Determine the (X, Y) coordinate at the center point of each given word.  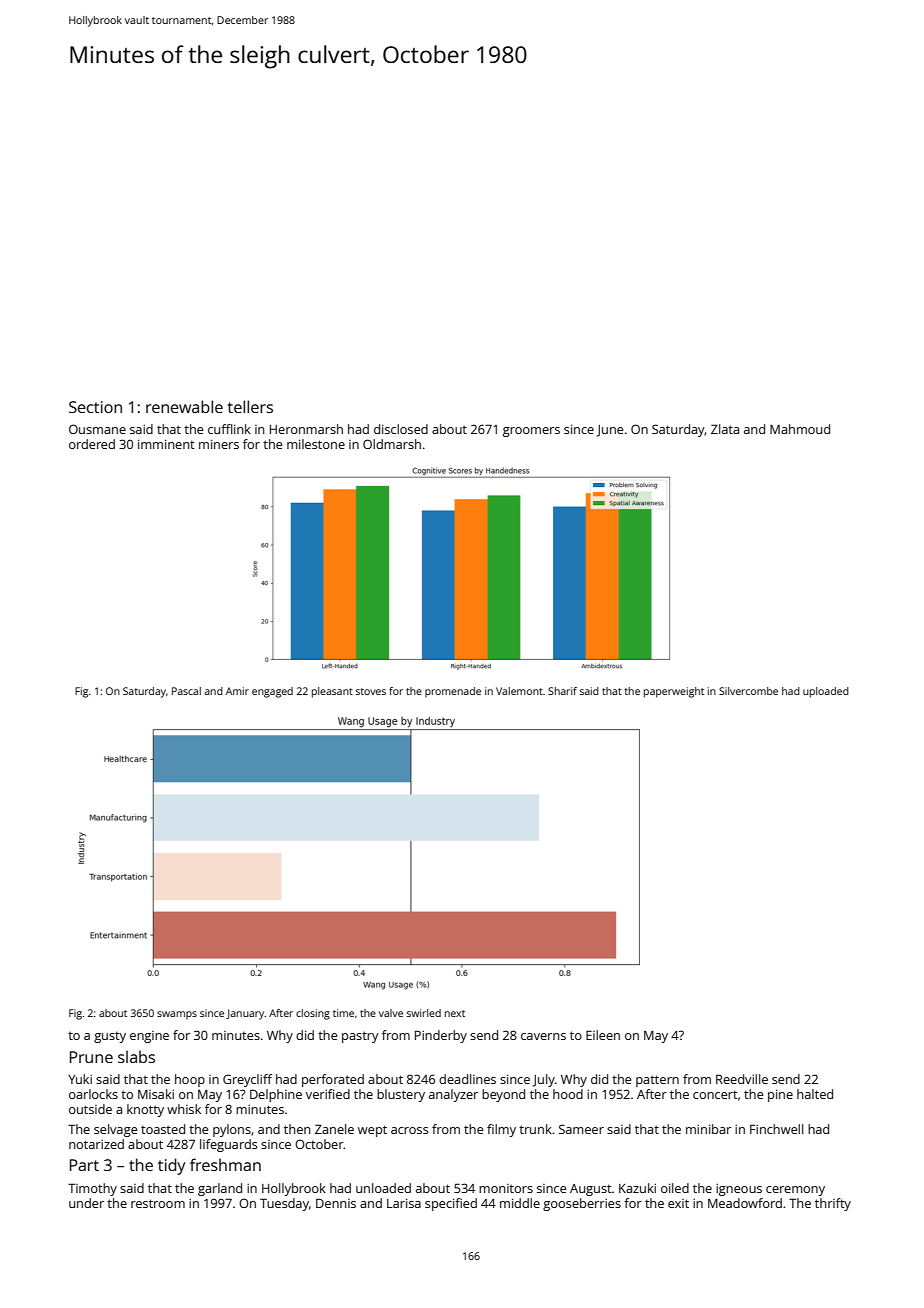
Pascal (186, 691)
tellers (250, 406)
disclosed (401, 429)
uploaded (826, 692)
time (343, 1013)
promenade (453, 692)
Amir (237, 691)
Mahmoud (800, 429)
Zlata (725, 429)
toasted (163, 1129)
